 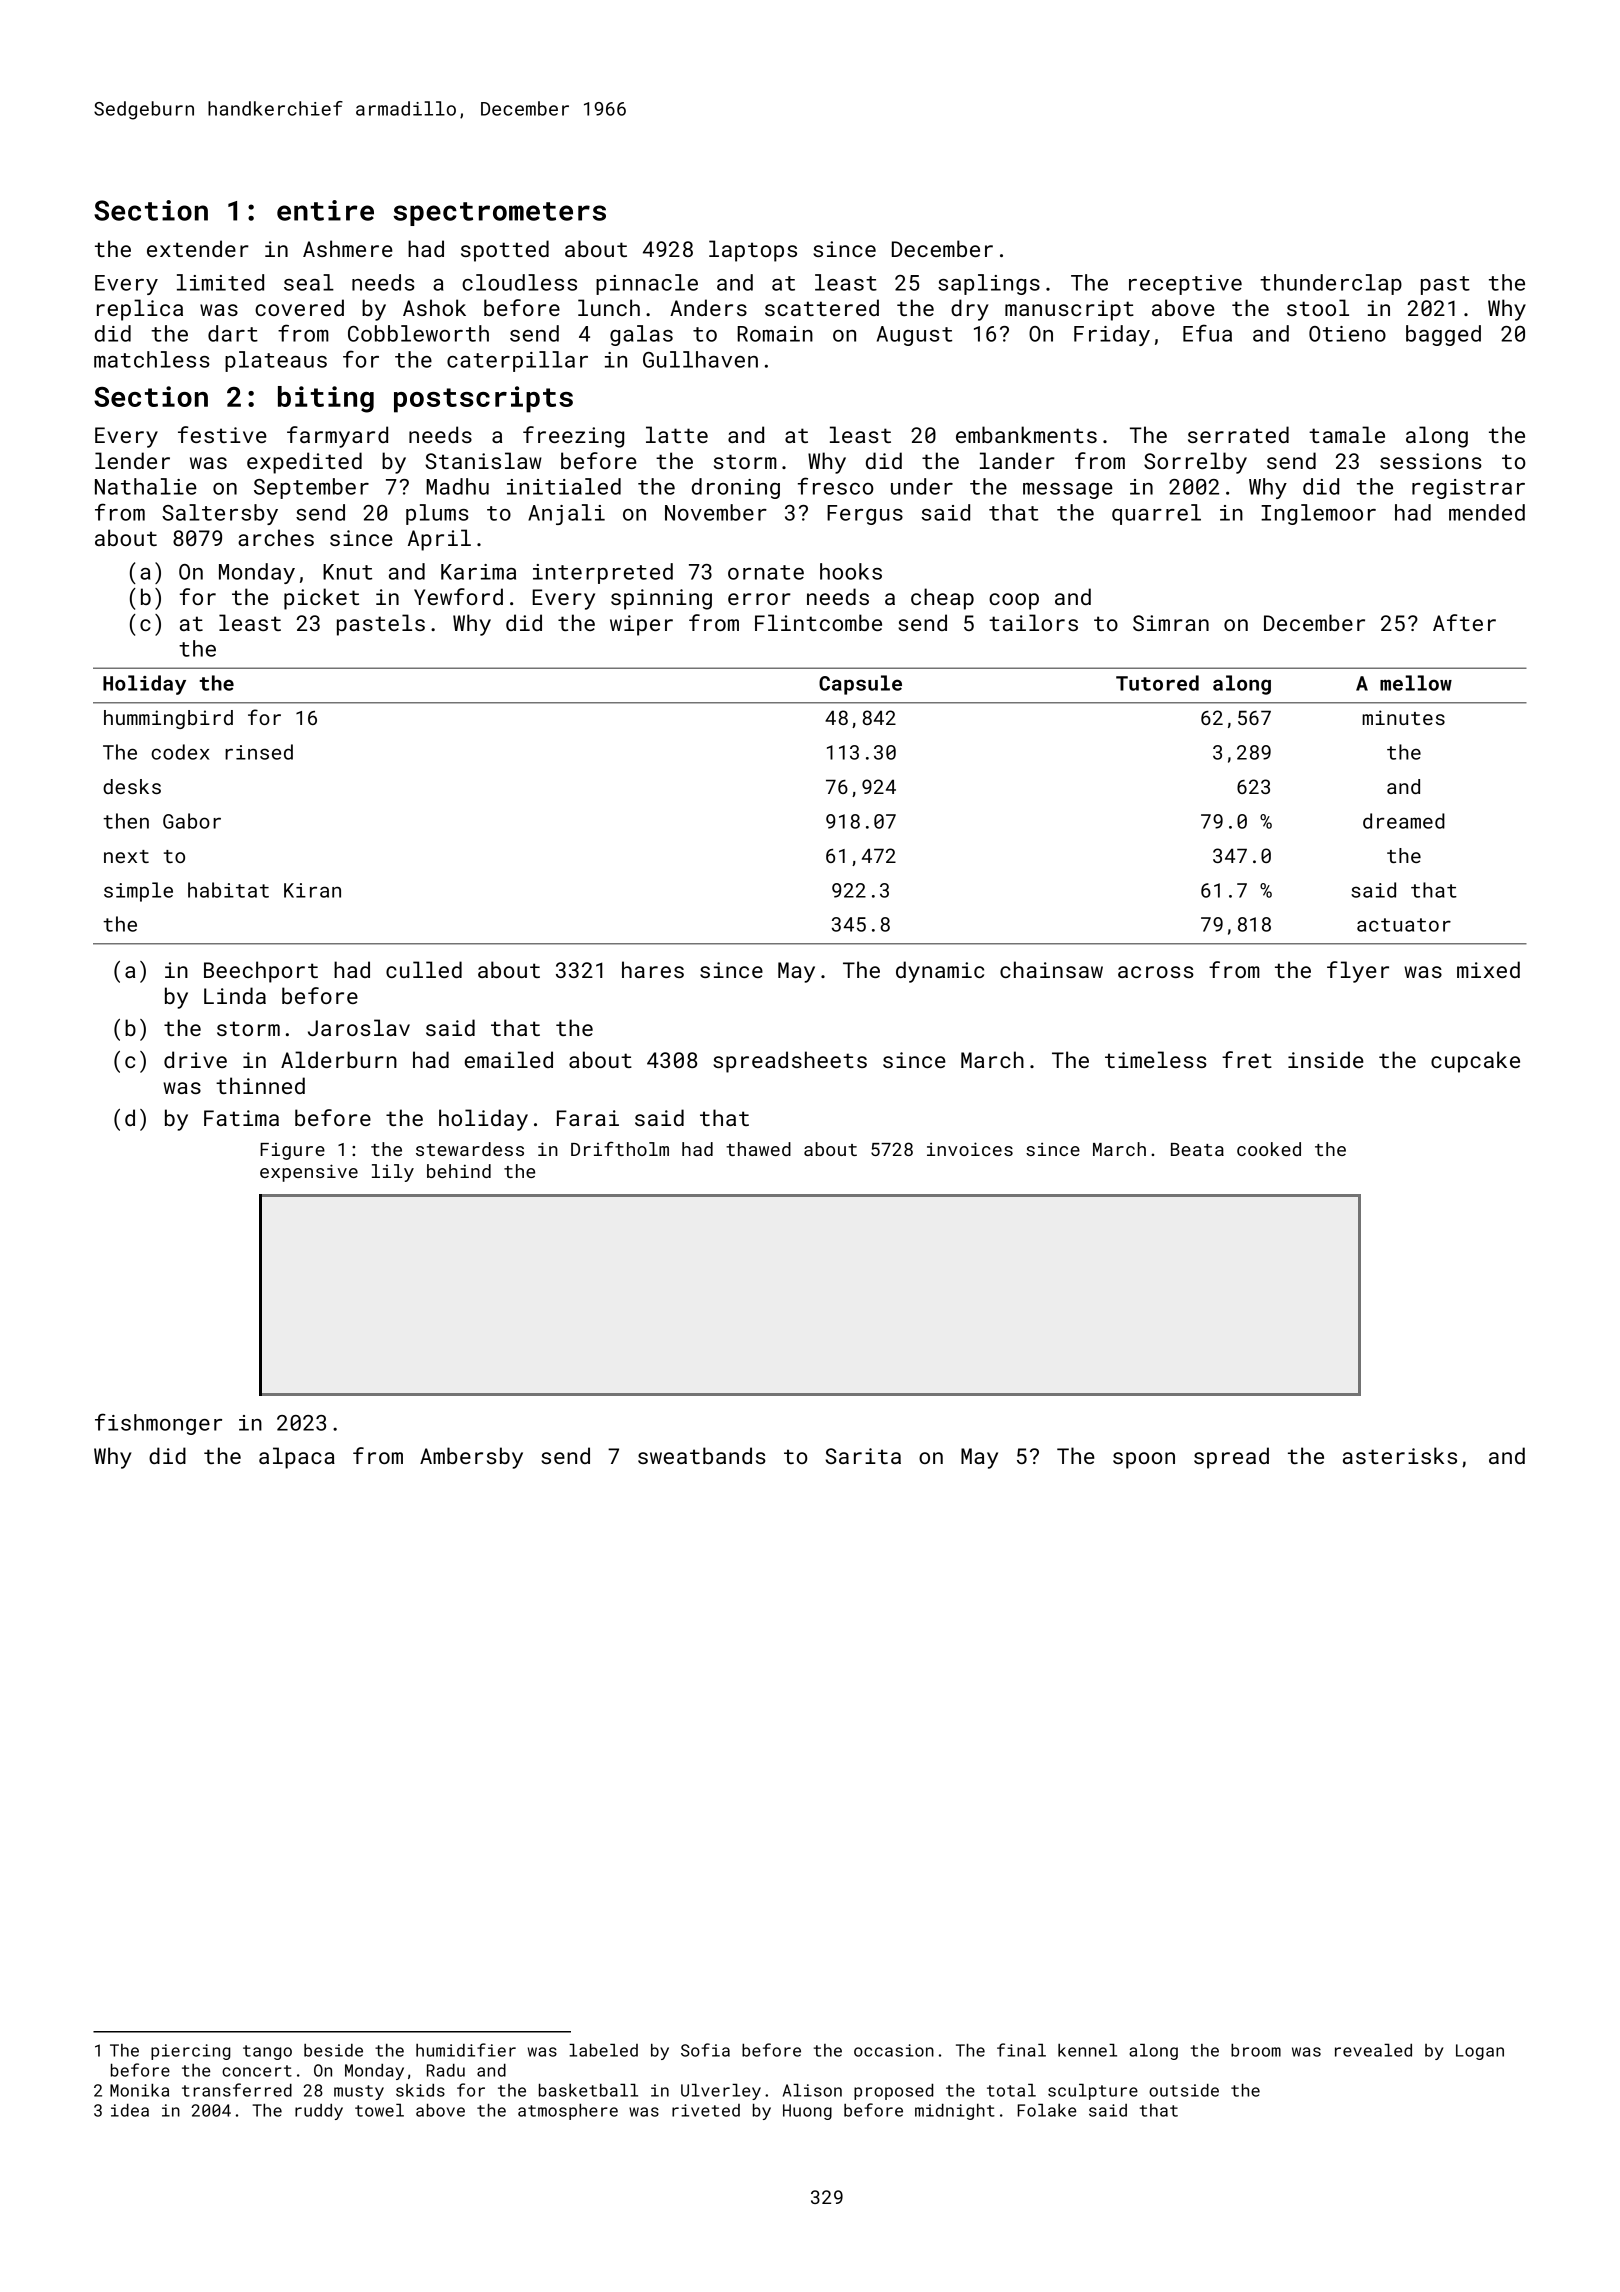 What do you see at coordinates (705, 2050) in the image?
I see `Sofia` at bounding box center [705, 2050].
